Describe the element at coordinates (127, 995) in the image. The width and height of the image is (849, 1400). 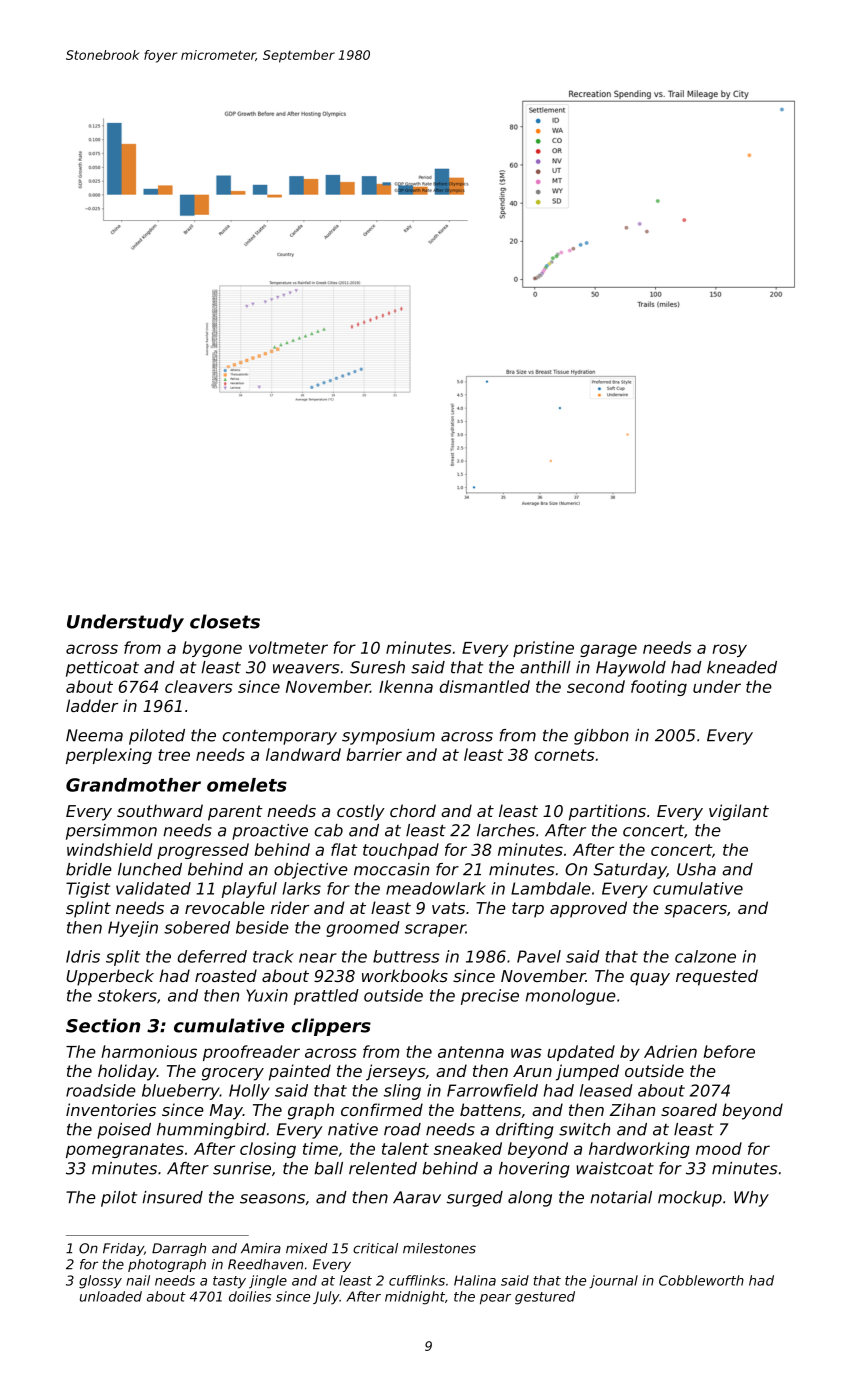
I see `stokers` at that location.
